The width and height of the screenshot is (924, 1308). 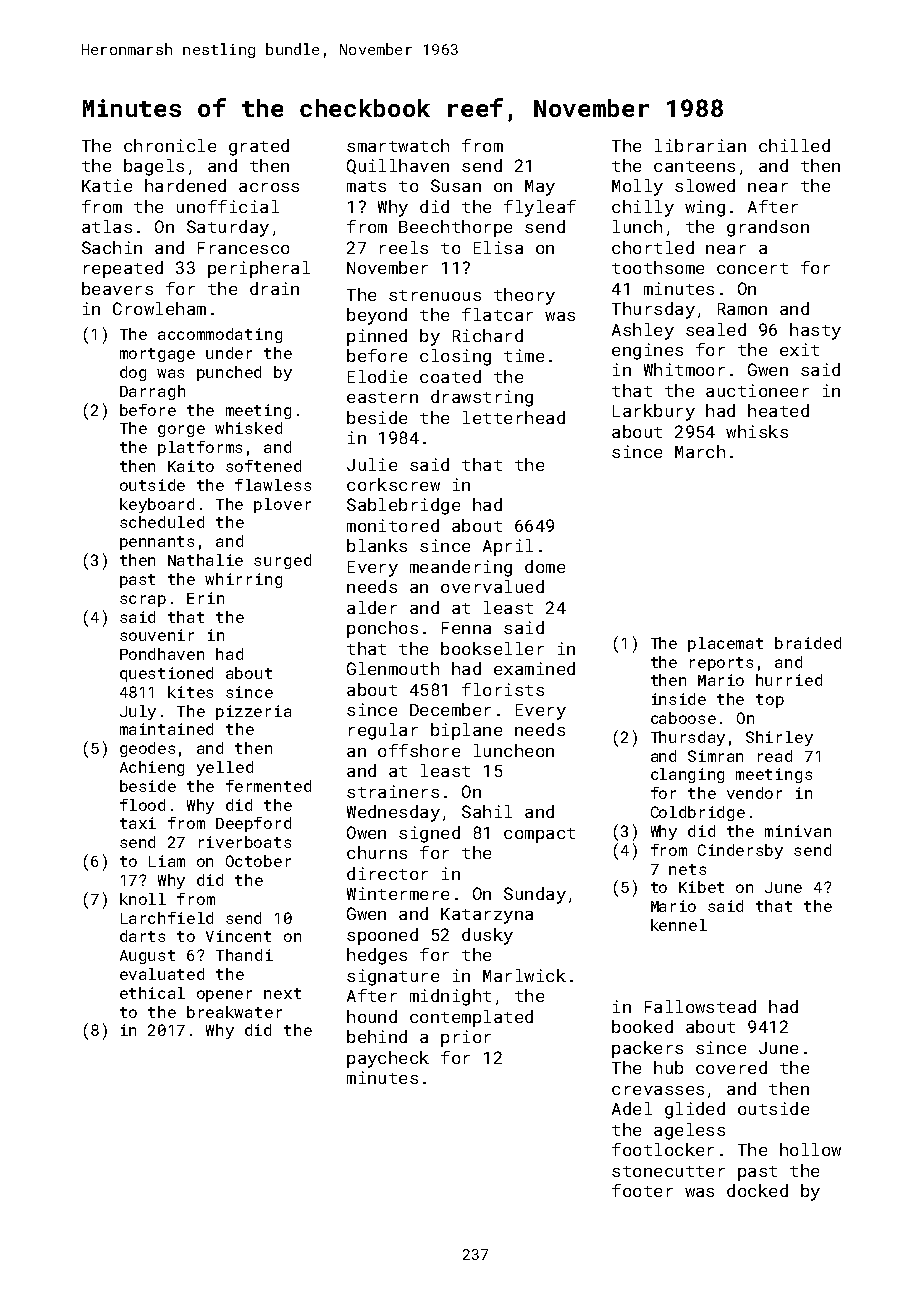 What do you see at coordinates (798, 831) in the screenshot?
I see `minivan` at bounding box center [798, 831].
